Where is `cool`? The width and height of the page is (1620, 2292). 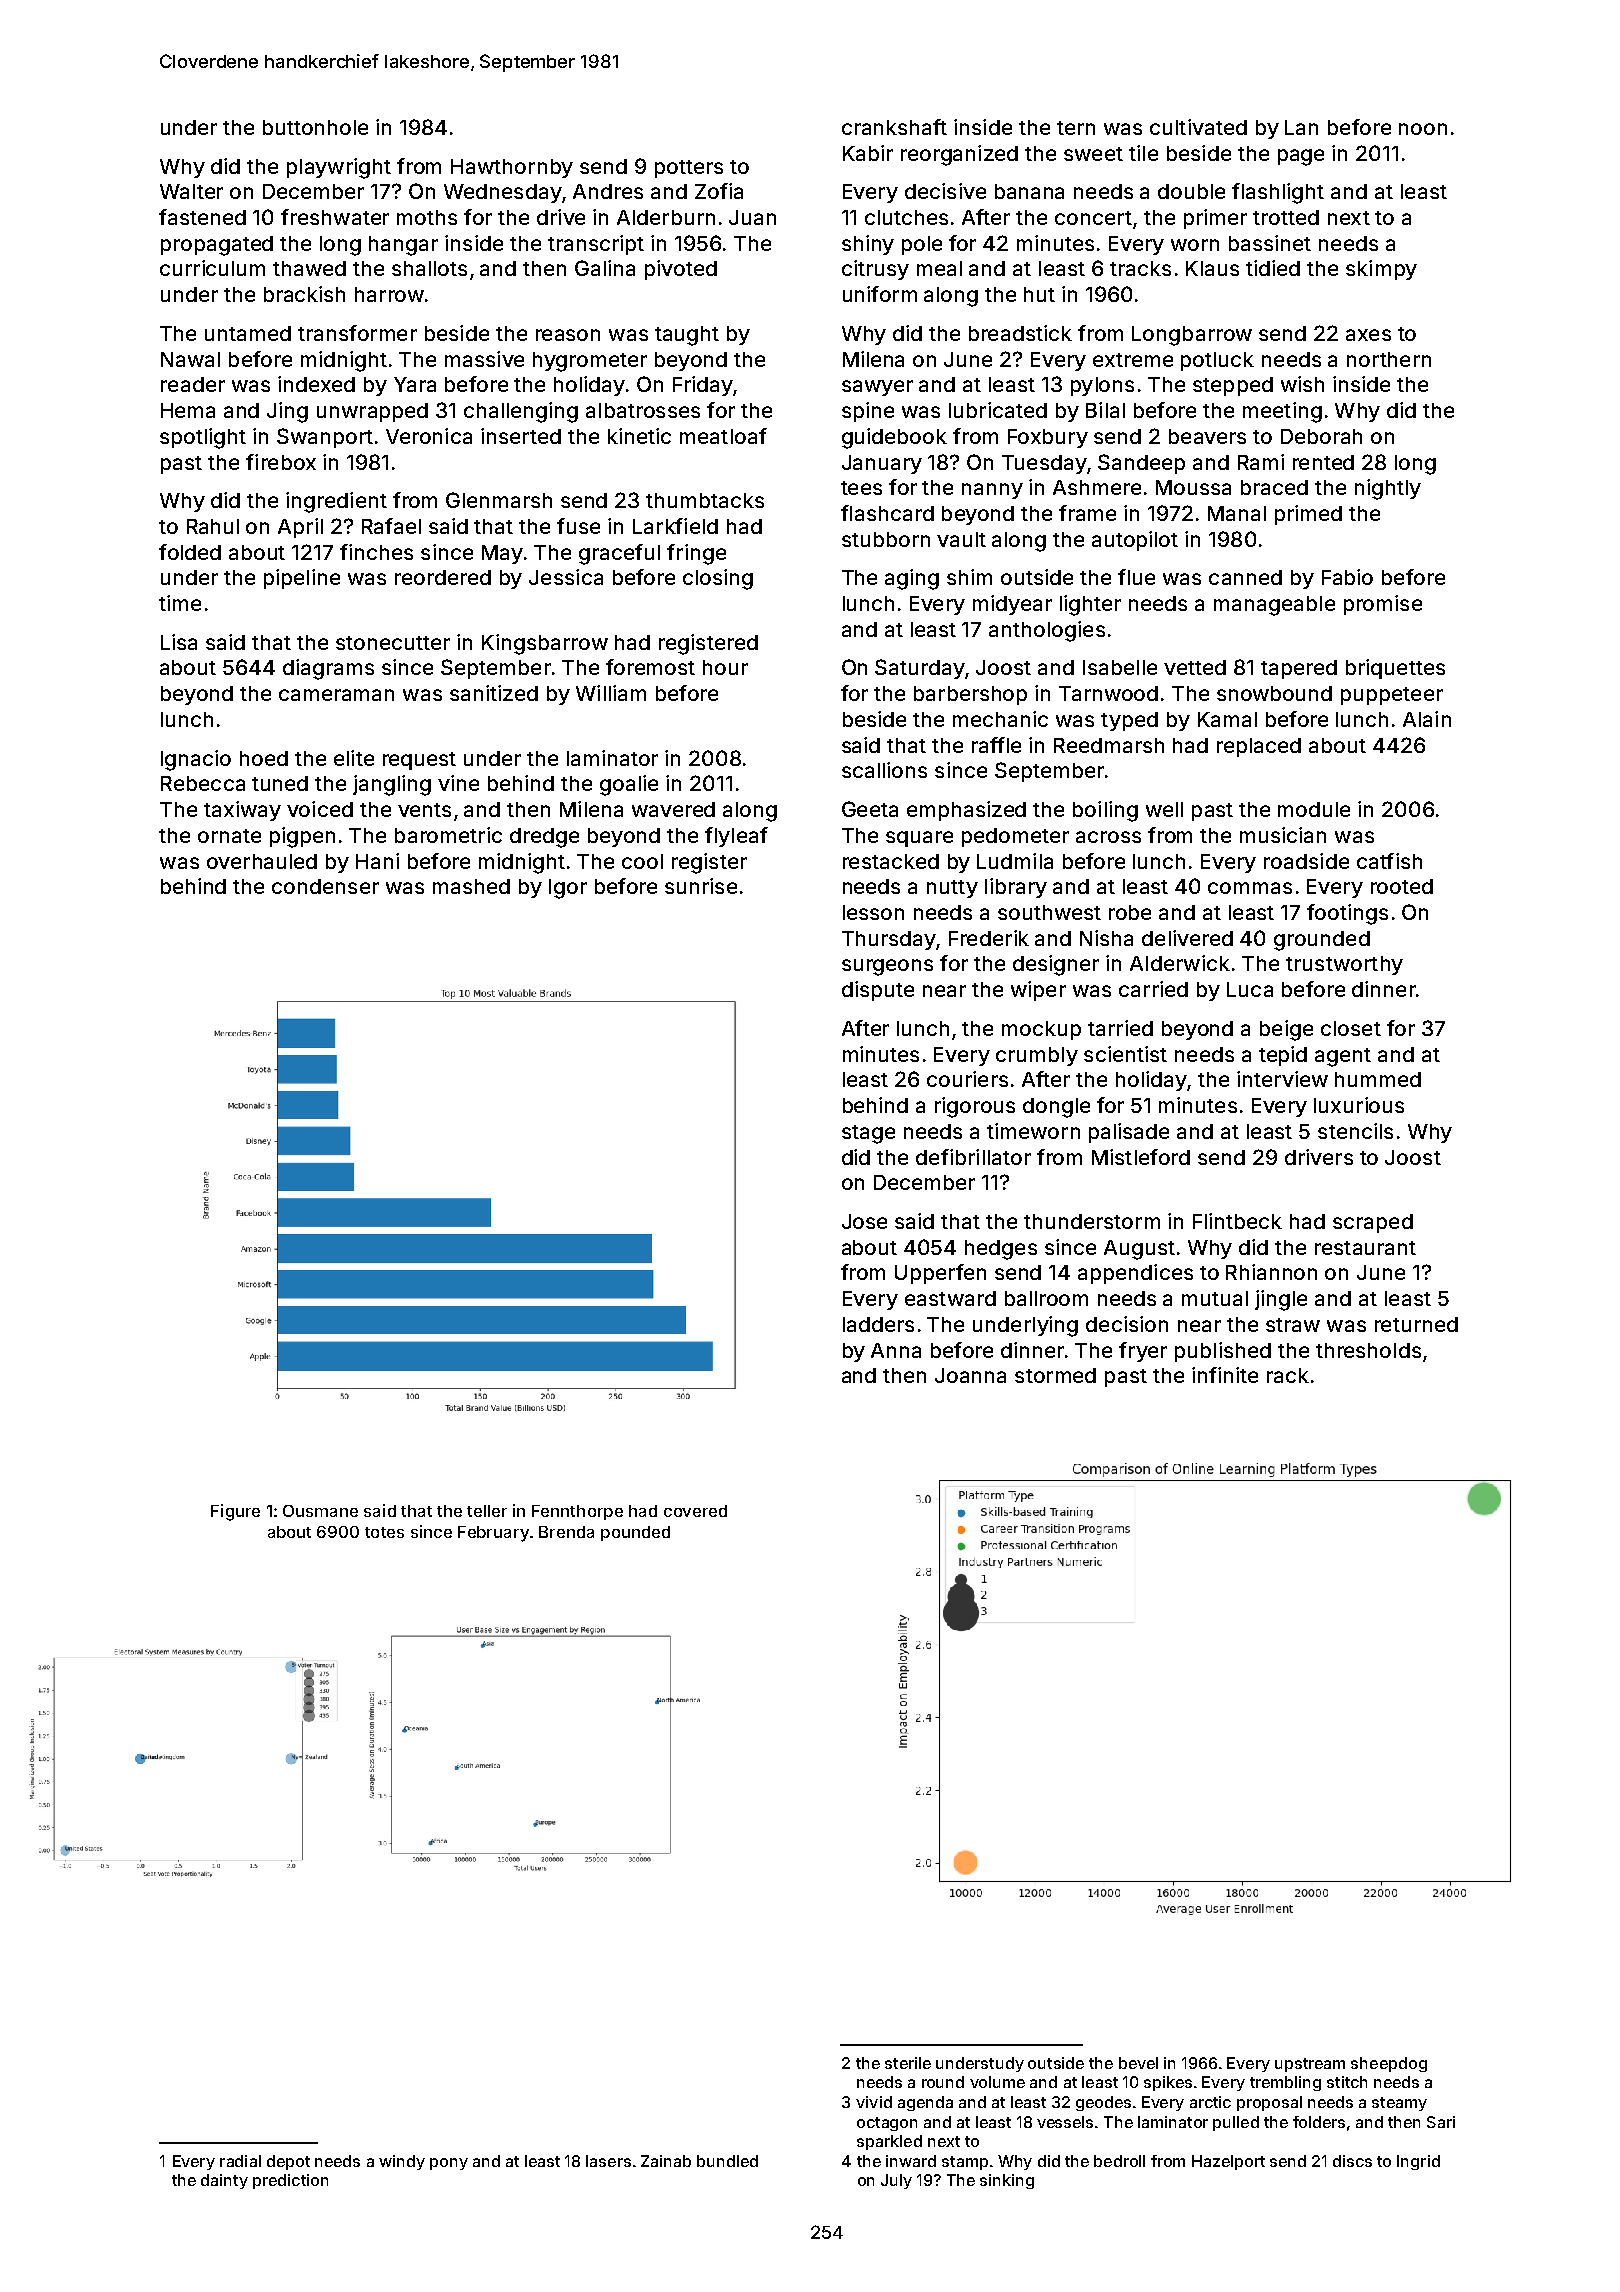 cool is located at coordinates (642, 861).
